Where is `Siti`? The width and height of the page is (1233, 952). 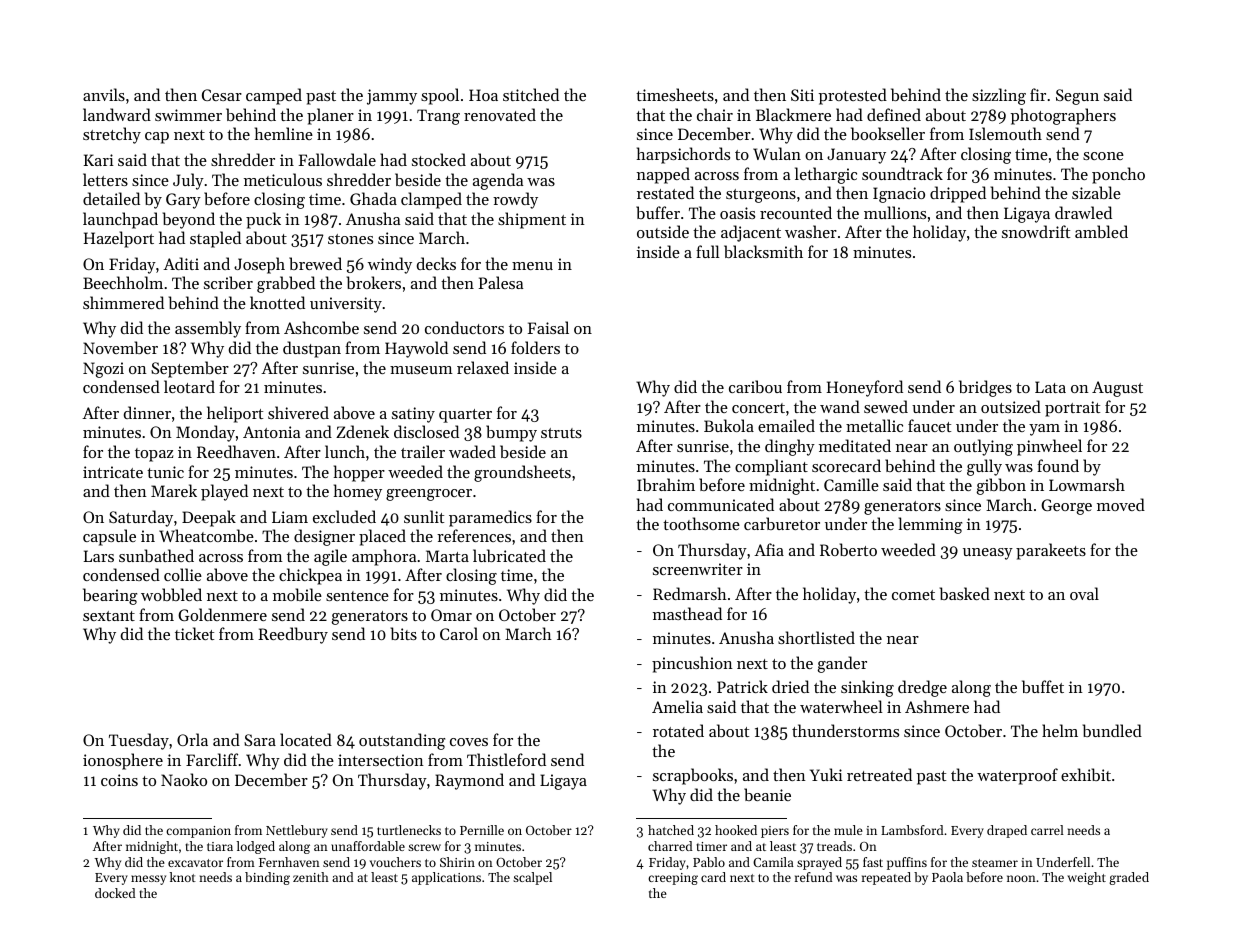
Siti is located at coordinates (802, 95).
